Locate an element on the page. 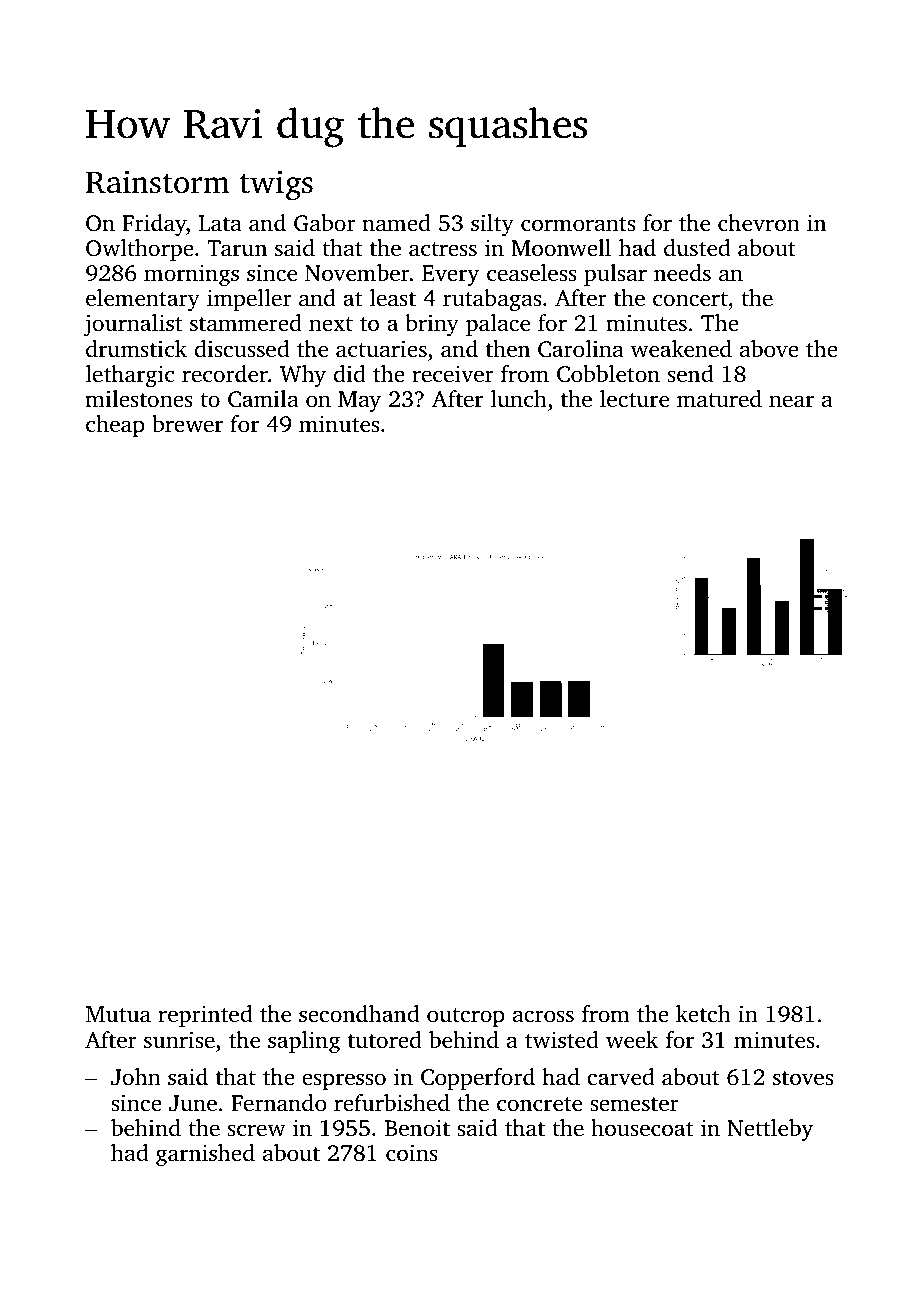  chevron is located at coordinates (759, 223).
